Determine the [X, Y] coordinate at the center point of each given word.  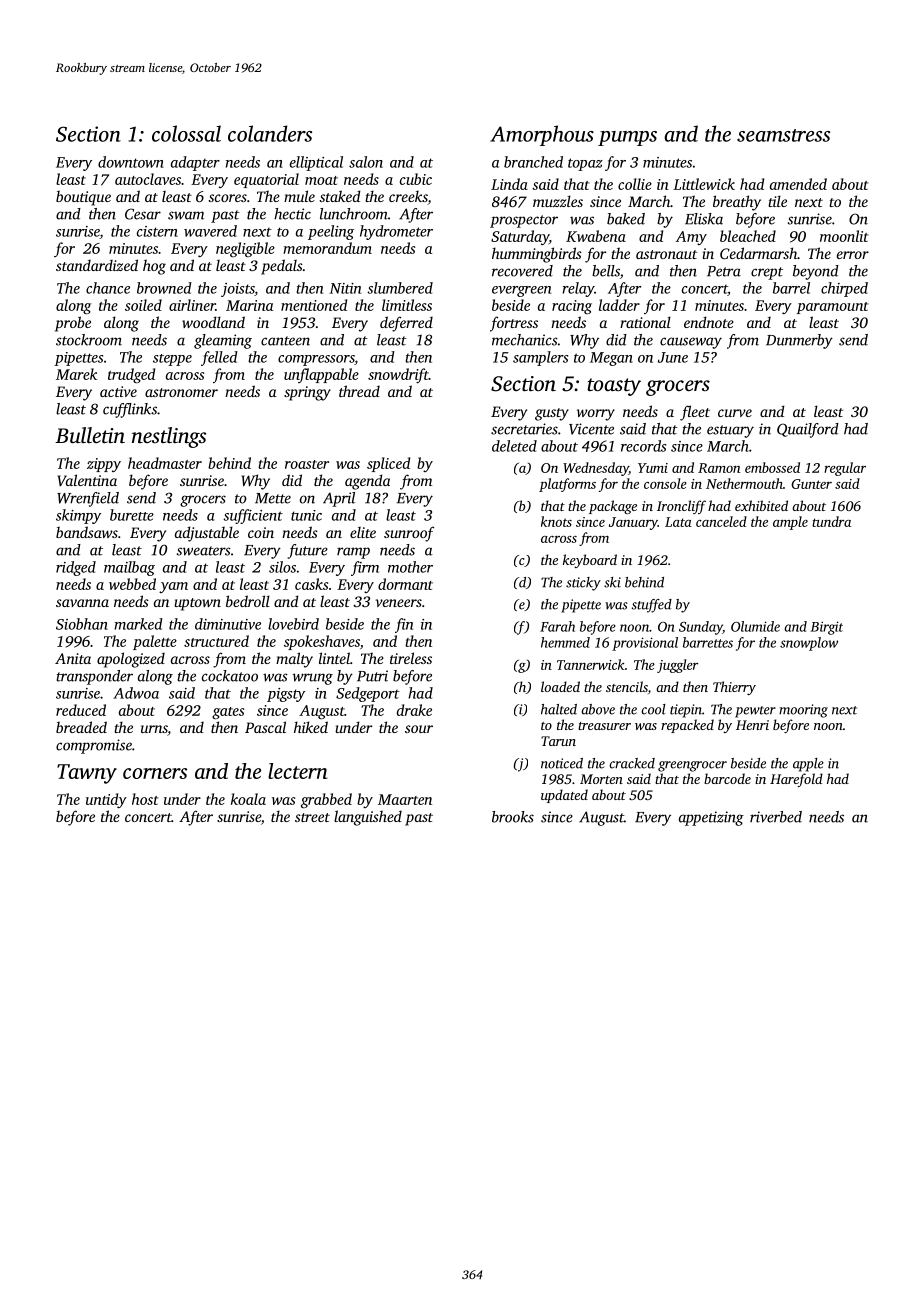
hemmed [565, 642]
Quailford [808, 430]
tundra [831, 521]
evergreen [521, 291]
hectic [292, 214]
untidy [106, 800]
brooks [513, 817]
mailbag [129, 568]
